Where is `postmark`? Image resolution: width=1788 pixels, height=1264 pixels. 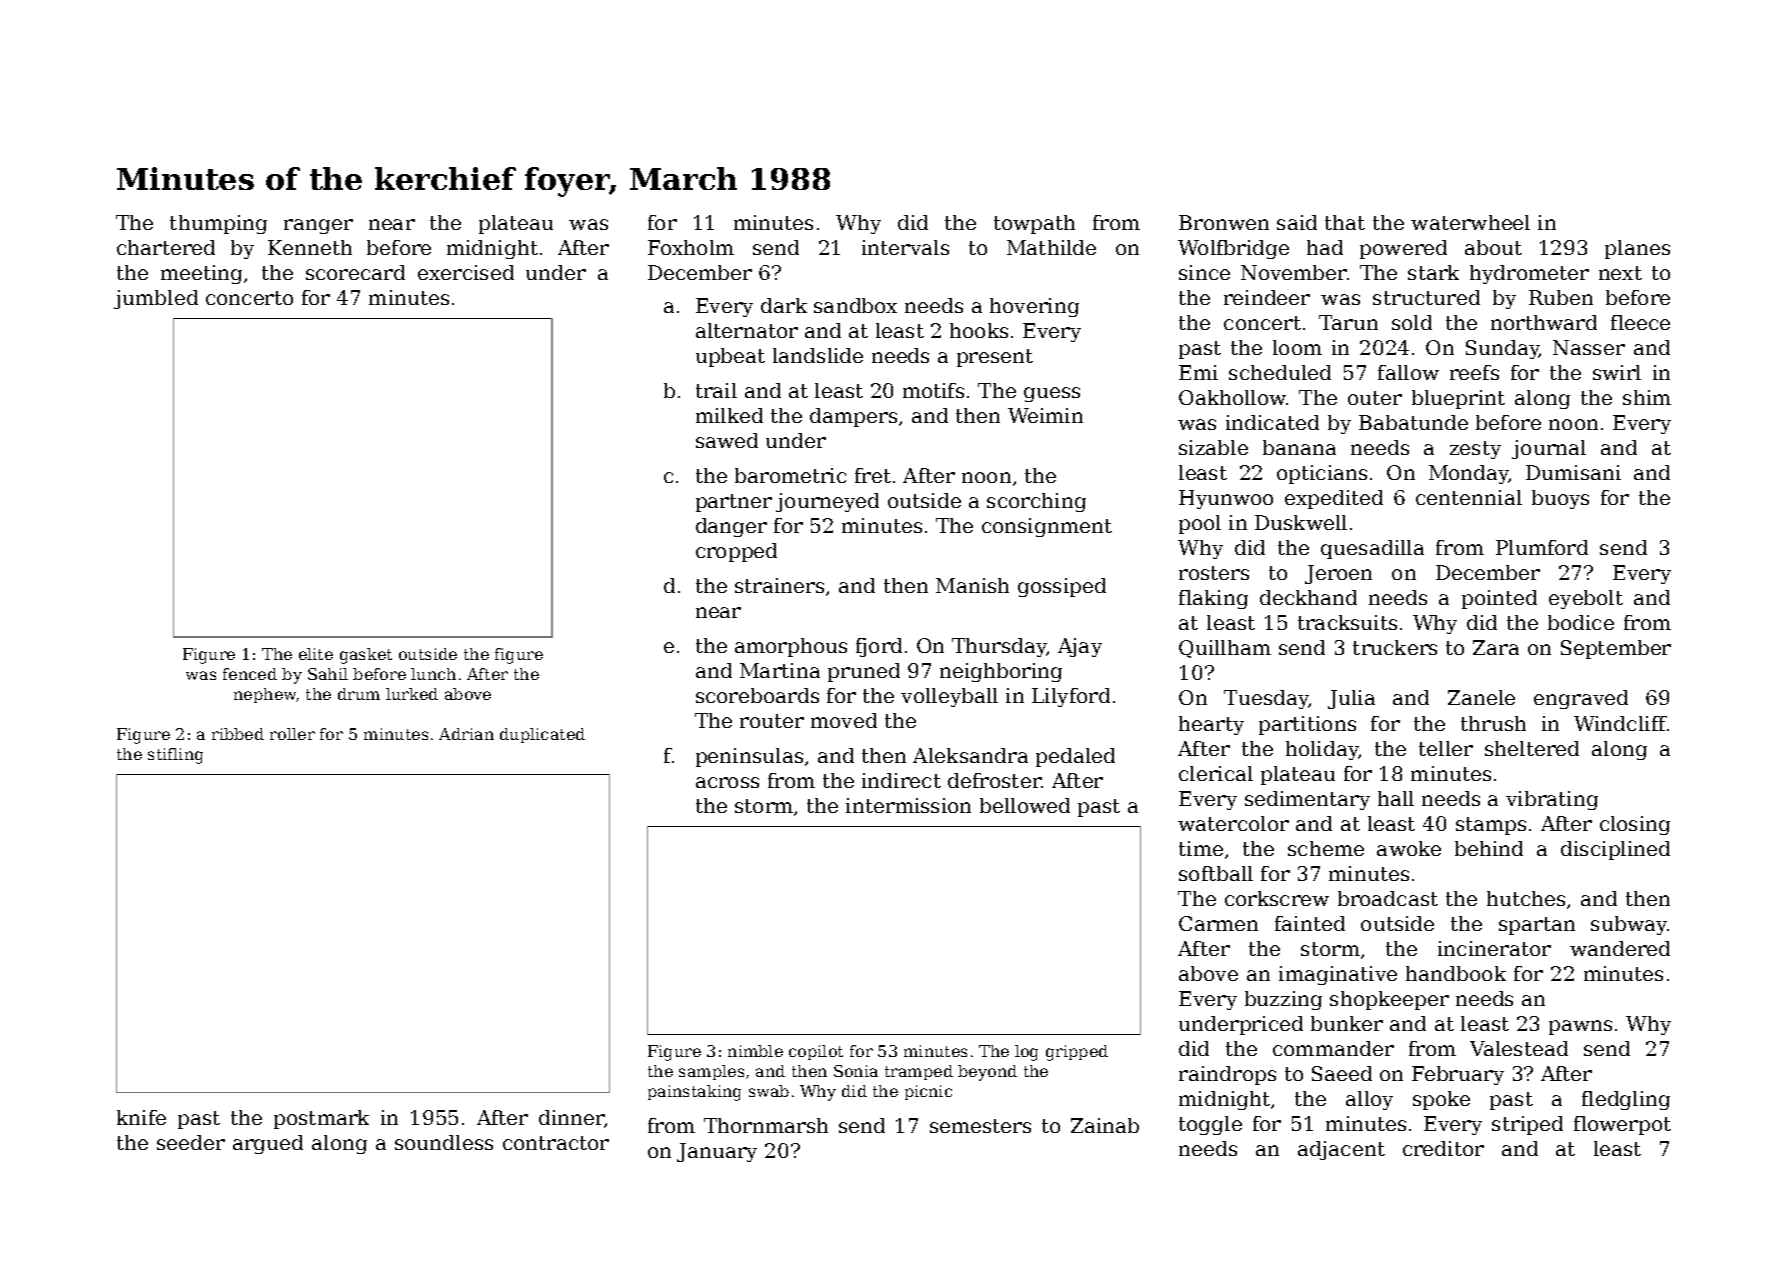
postmark is located at coordinates (321, 1119).
